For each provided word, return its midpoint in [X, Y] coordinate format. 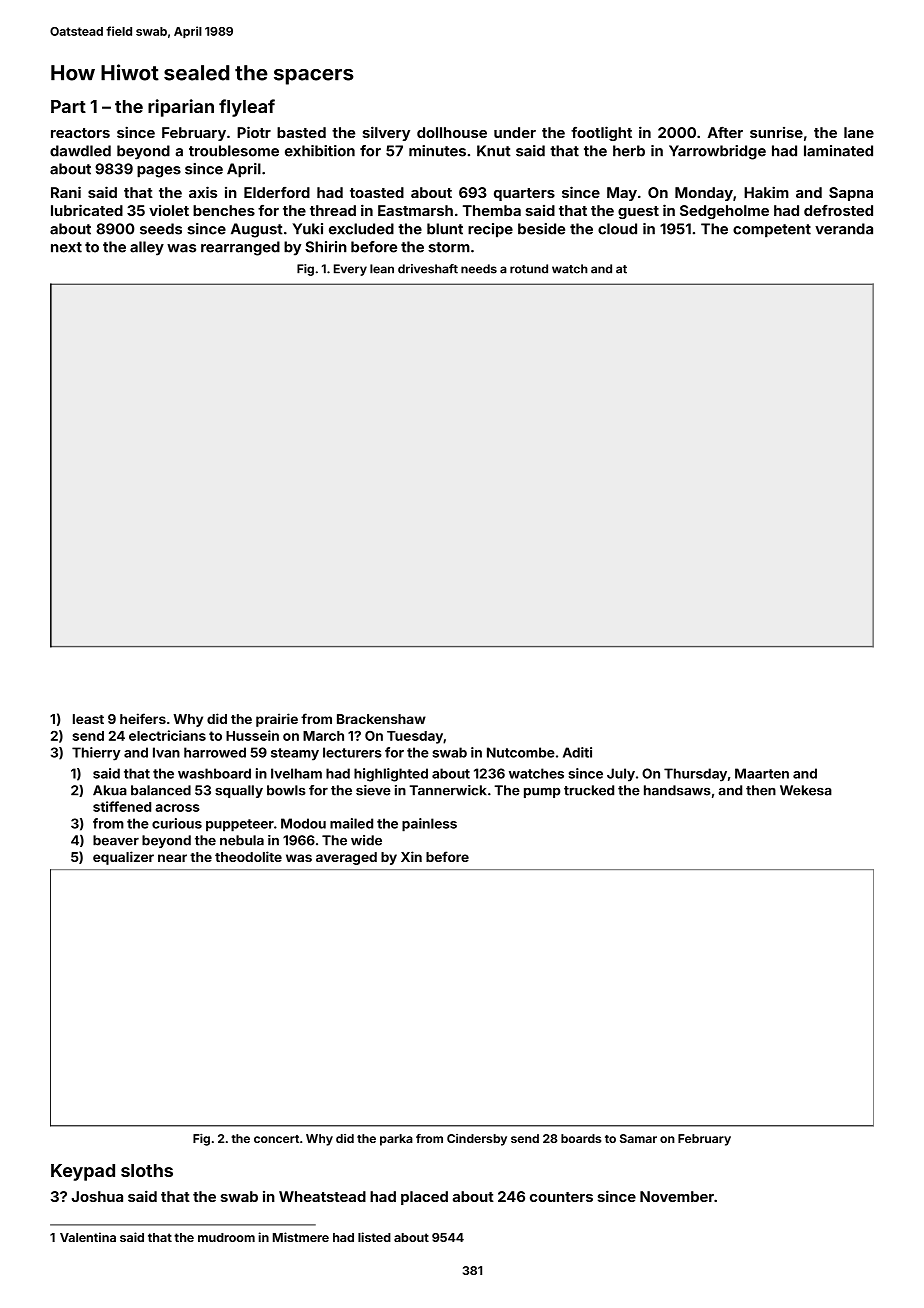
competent [772, 231]
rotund [529, 269]
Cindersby [477, 1140]
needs [479, 269]
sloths [147, 1170]
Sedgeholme [724, 212]
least [88, 719]
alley [147, 248]
